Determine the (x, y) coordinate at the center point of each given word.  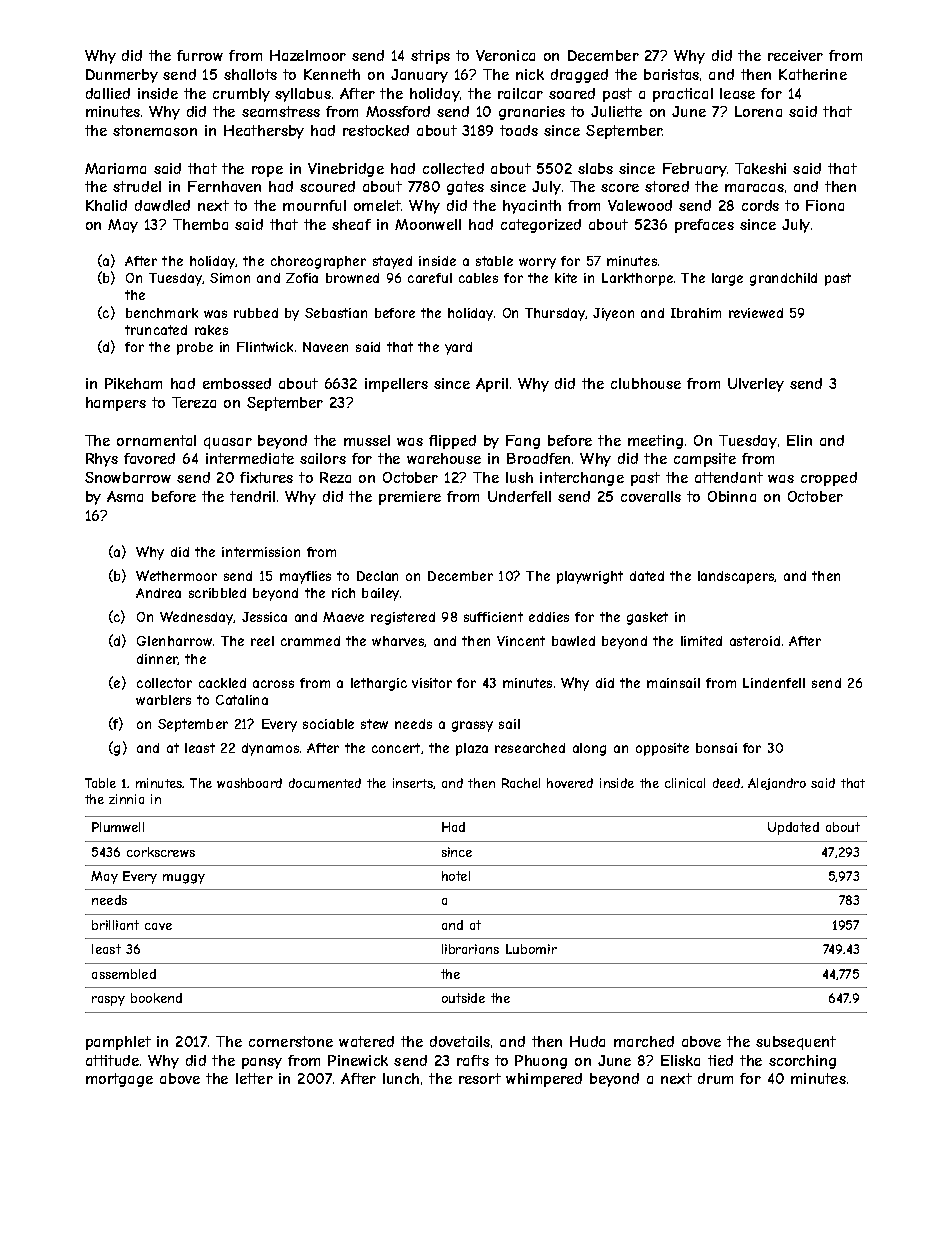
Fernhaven (224, 186)
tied (720, 1060)
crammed (310, 641)
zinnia (126, 799)
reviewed (756, 313)
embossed (237, 383)
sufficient (493, 617)
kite (566, 278)
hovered (570, 783)
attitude (112, 1060)
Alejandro (777, 784)
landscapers (736, 577)
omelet (377, 205)
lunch (401, 1078)
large (727, 279)
